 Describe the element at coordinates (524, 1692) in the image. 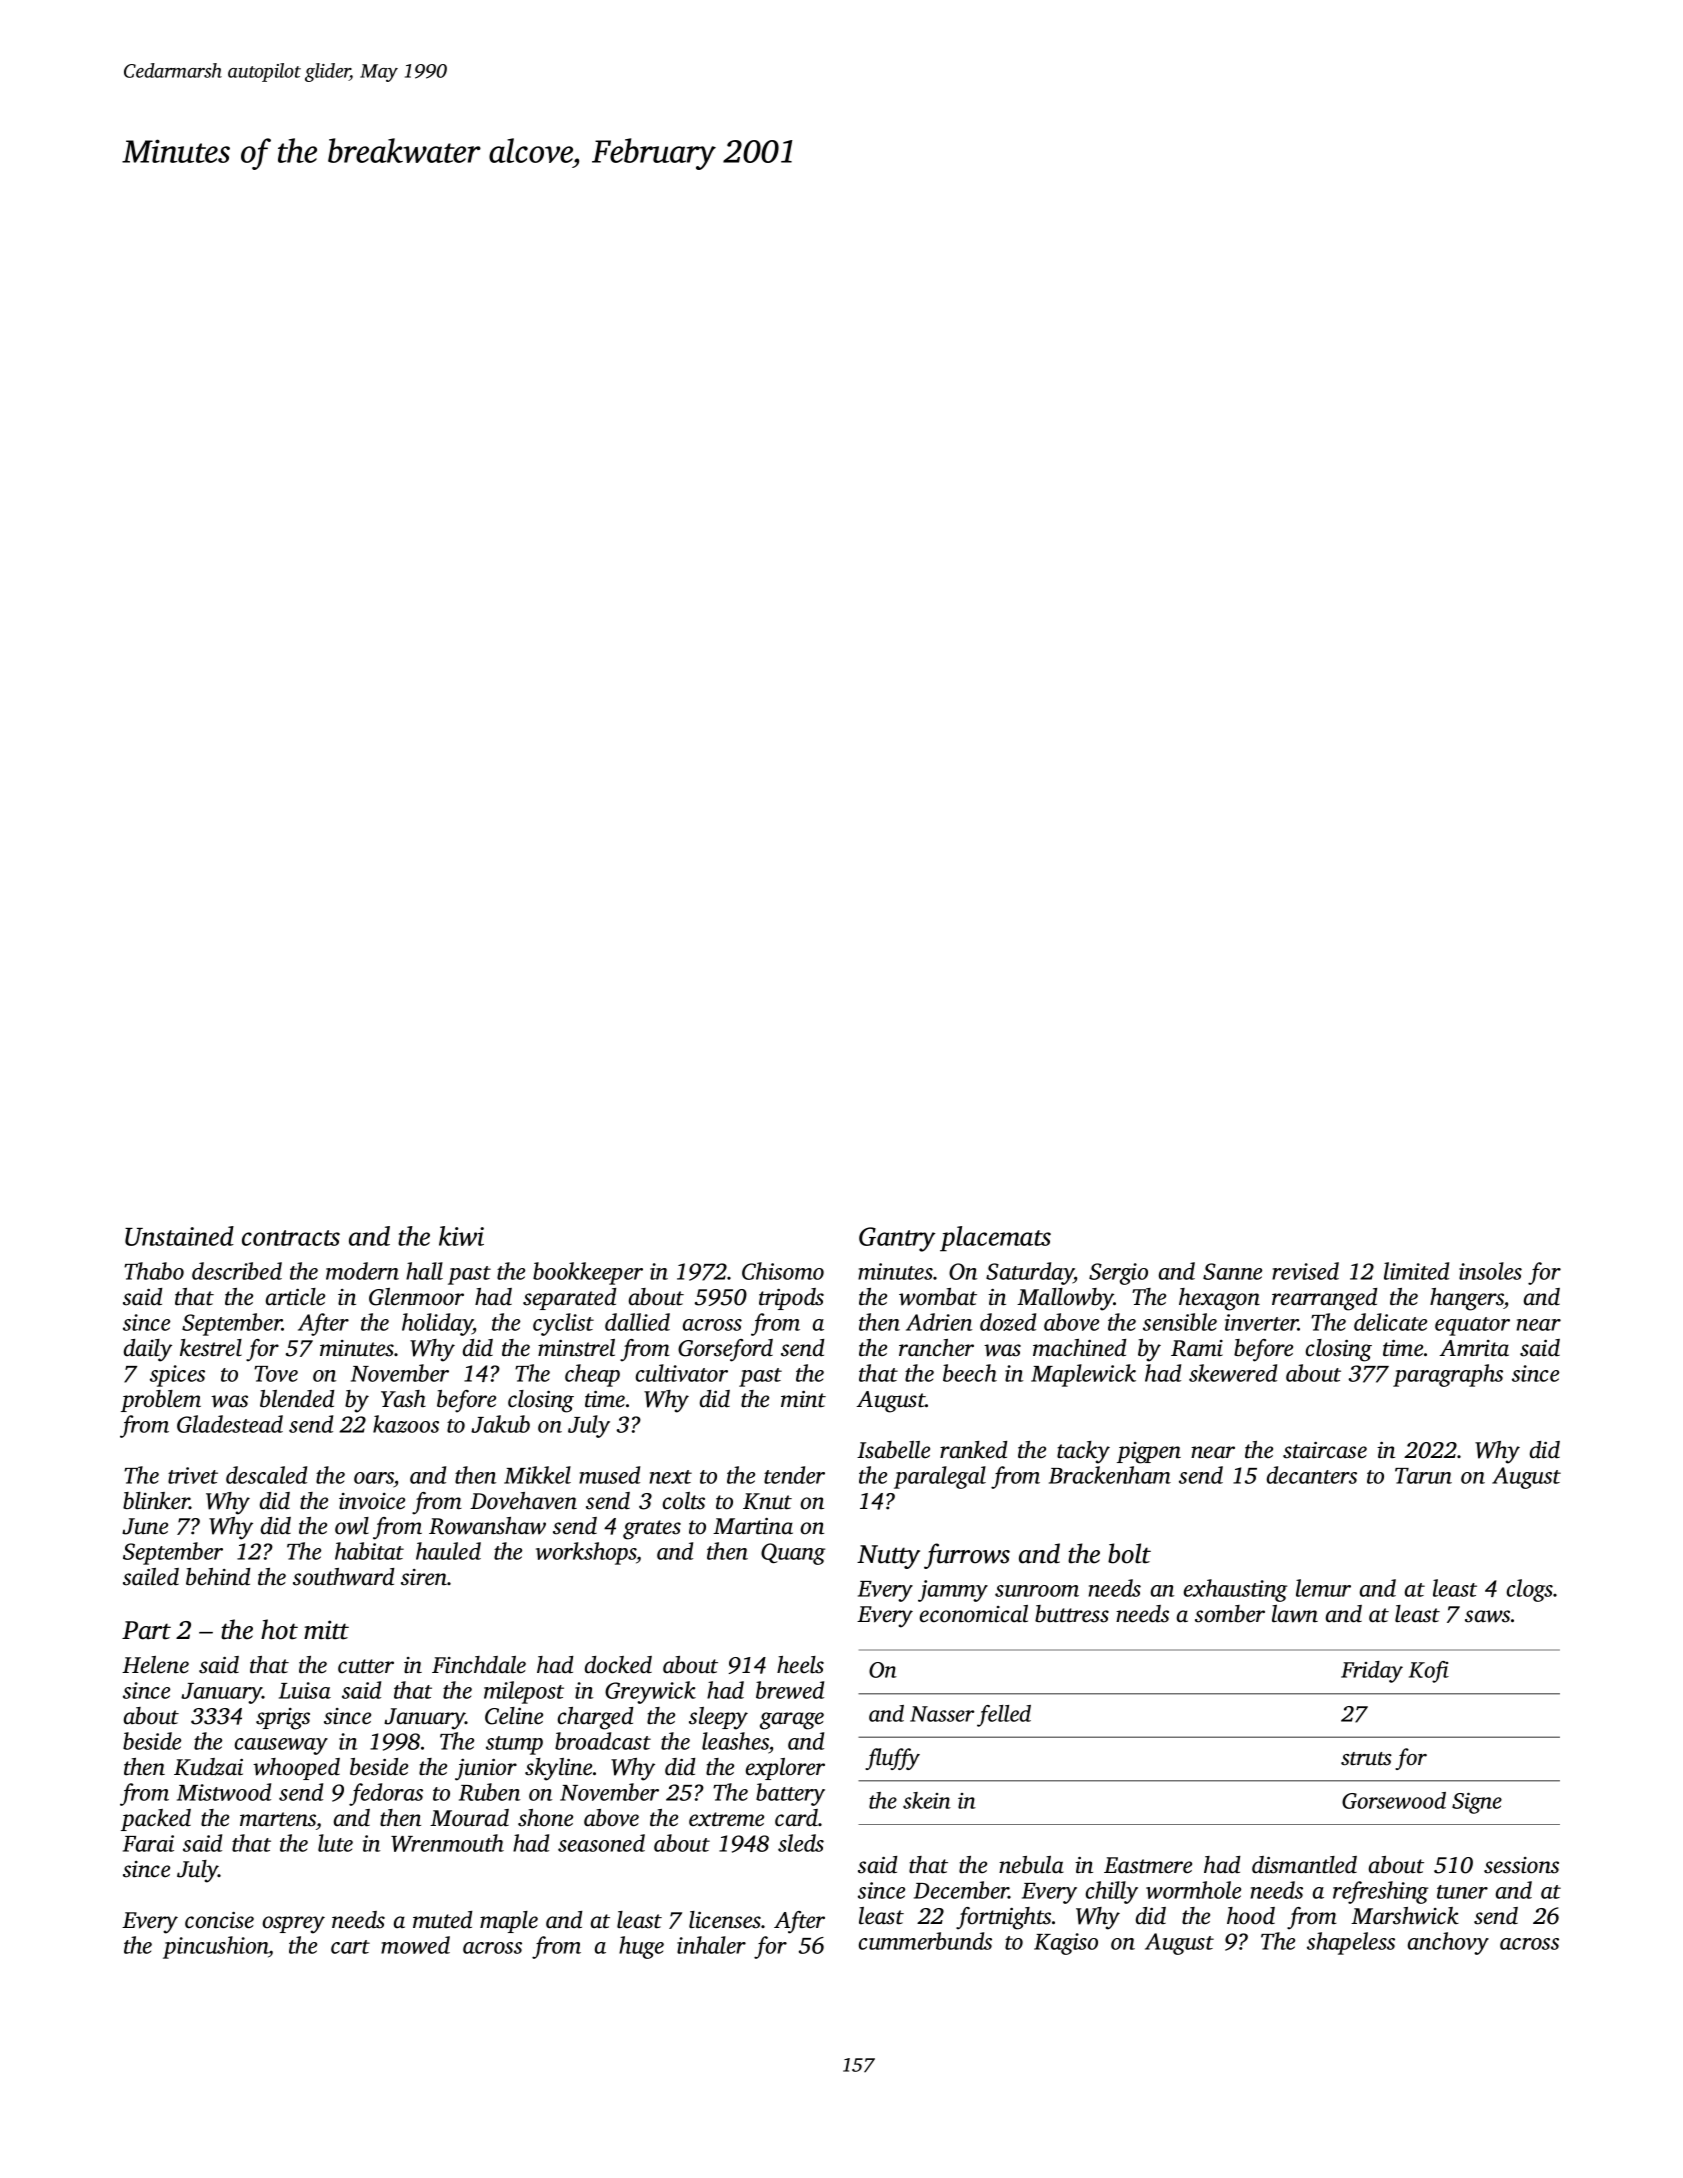

I see `milepost` at that location.
